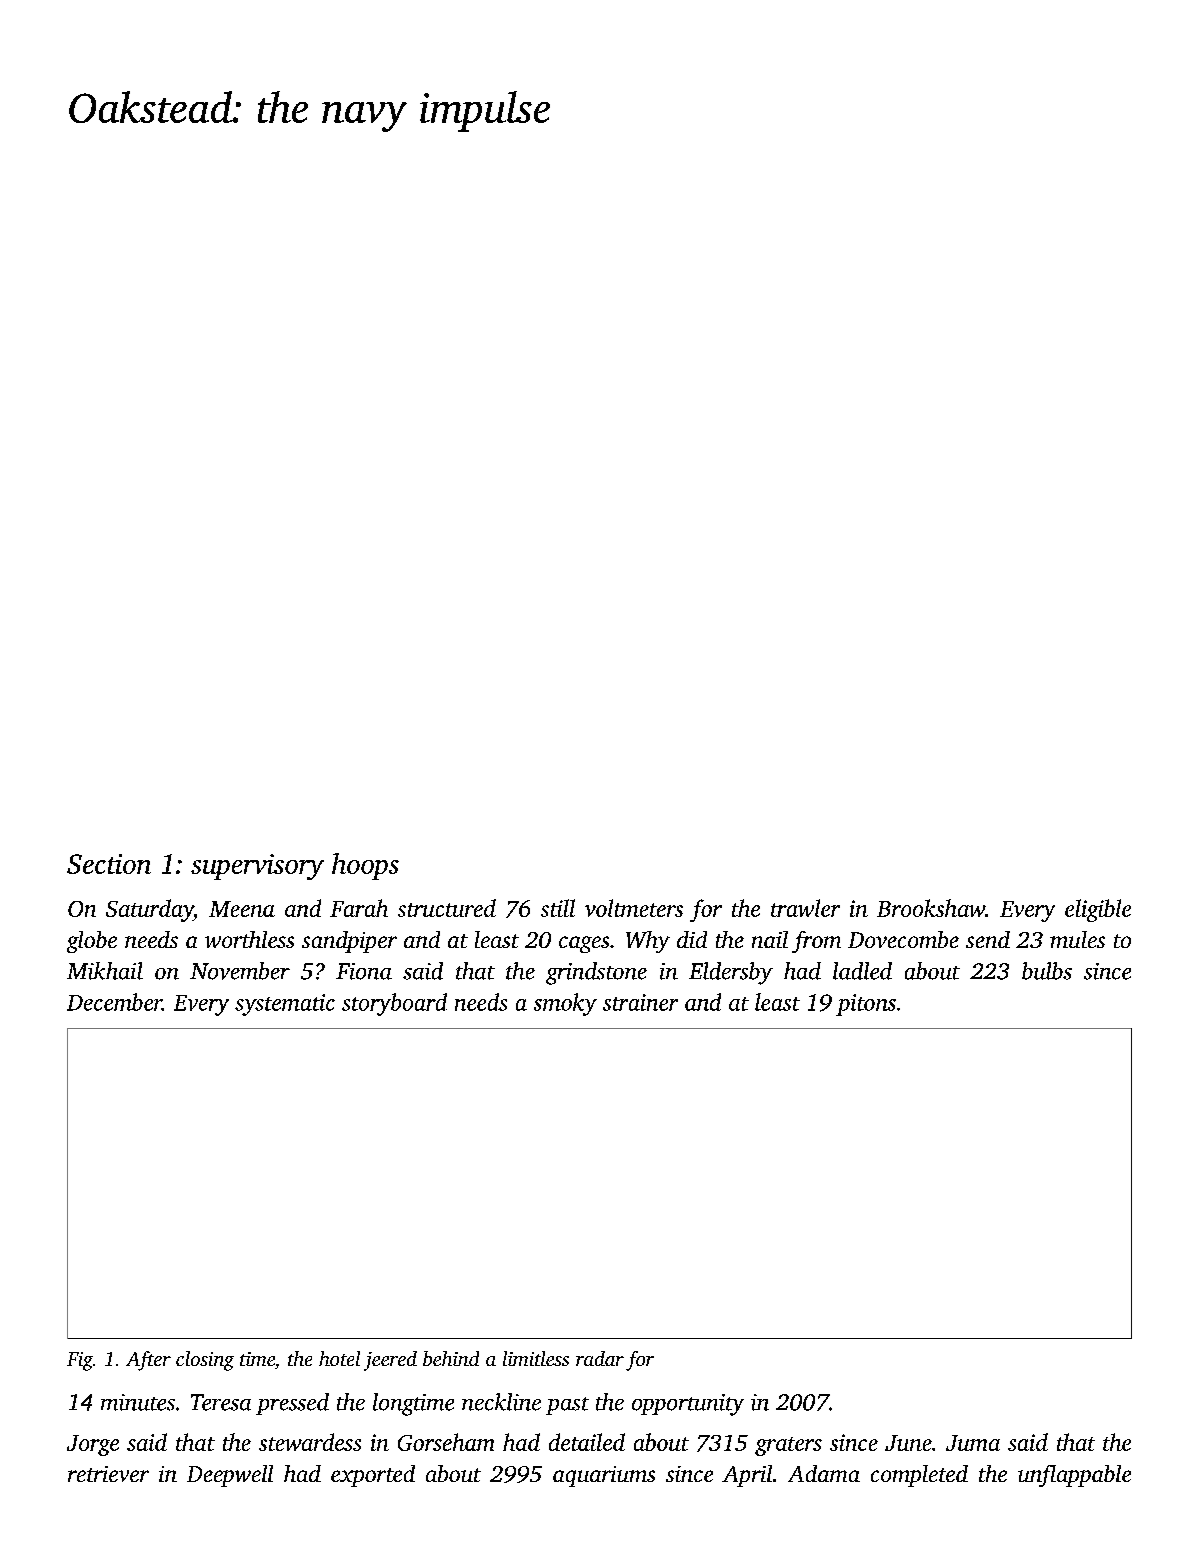 The height and width of the screenshot is (1551, 1199). What do you see at coordinates (565, 1004) in the screenshot?
I see `smoky` at bounding box center [565, 1004].
